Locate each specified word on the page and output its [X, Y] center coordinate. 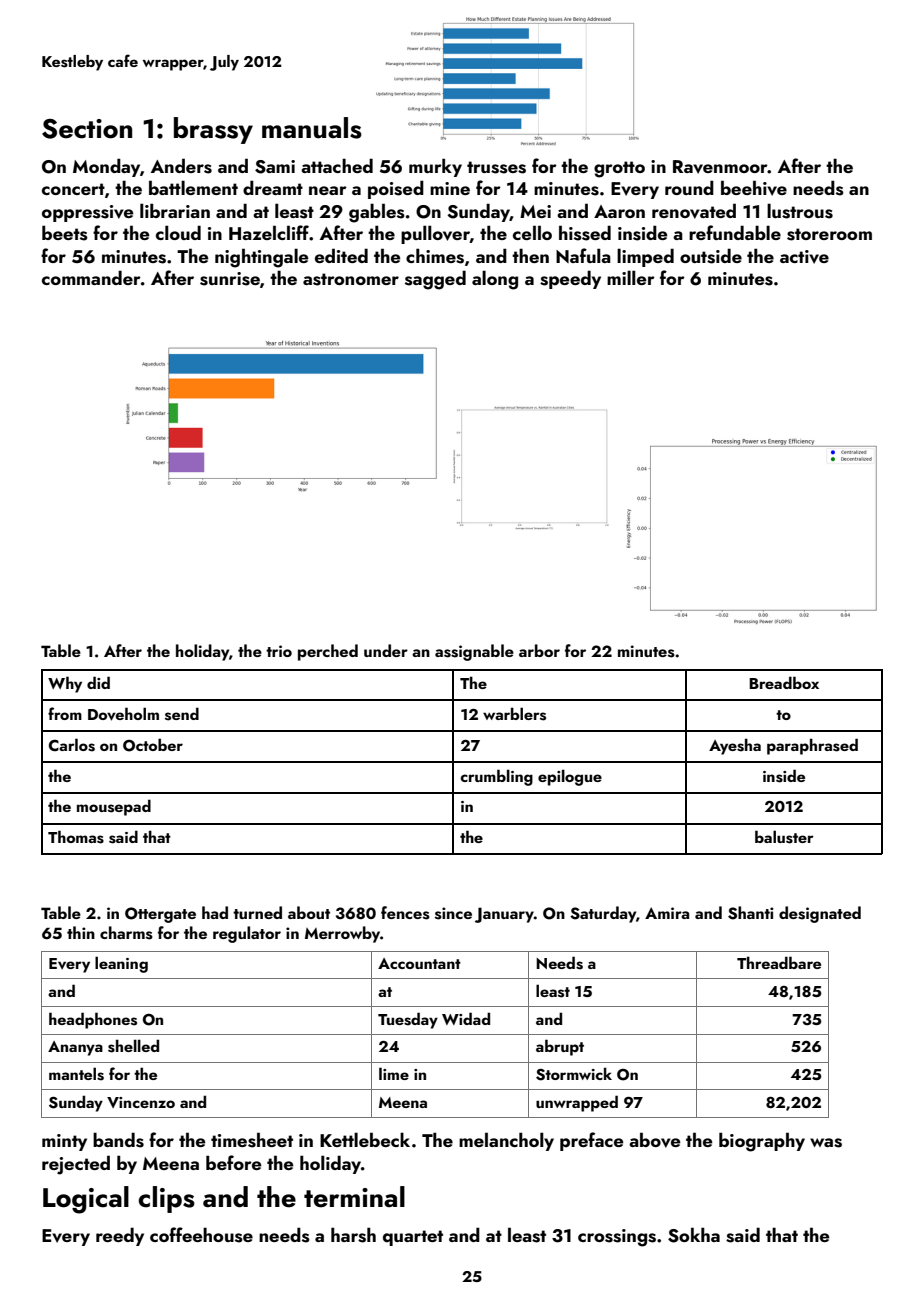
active [804, 257]
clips [166, 1199]
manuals [312, 128]
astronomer [351, 279]
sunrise [230, 279]
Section [87, 129]
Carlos [72, 745]
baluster [784, 837]
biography [762, 1142]
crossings [617, 1238]
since [453, 913]
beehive [754, 188]
